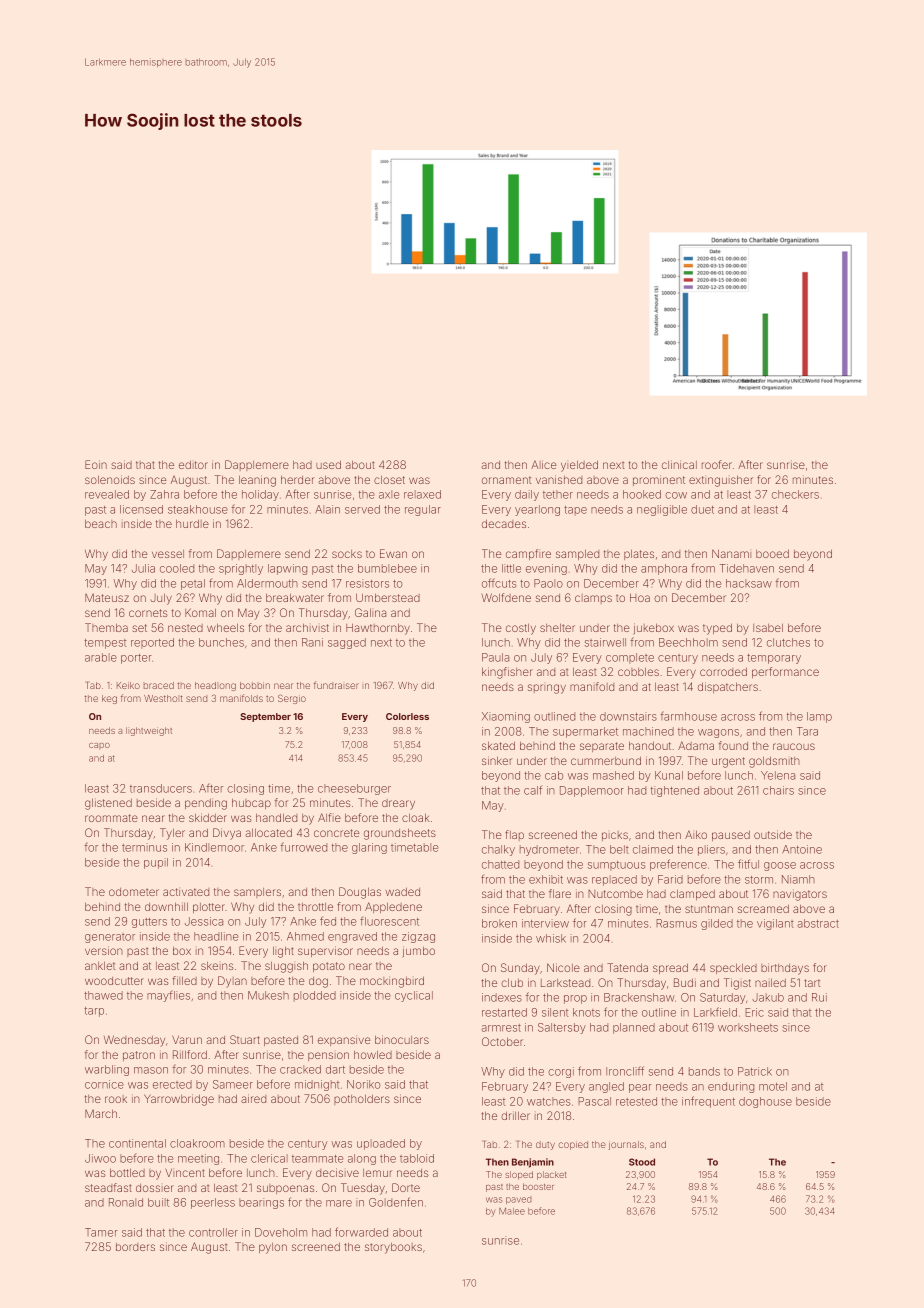 The width and height of the document is (924, 1308). What do you see at coordinates (164, 494) in the document?
I see `Zahra` at bounding box center [164, 494].
